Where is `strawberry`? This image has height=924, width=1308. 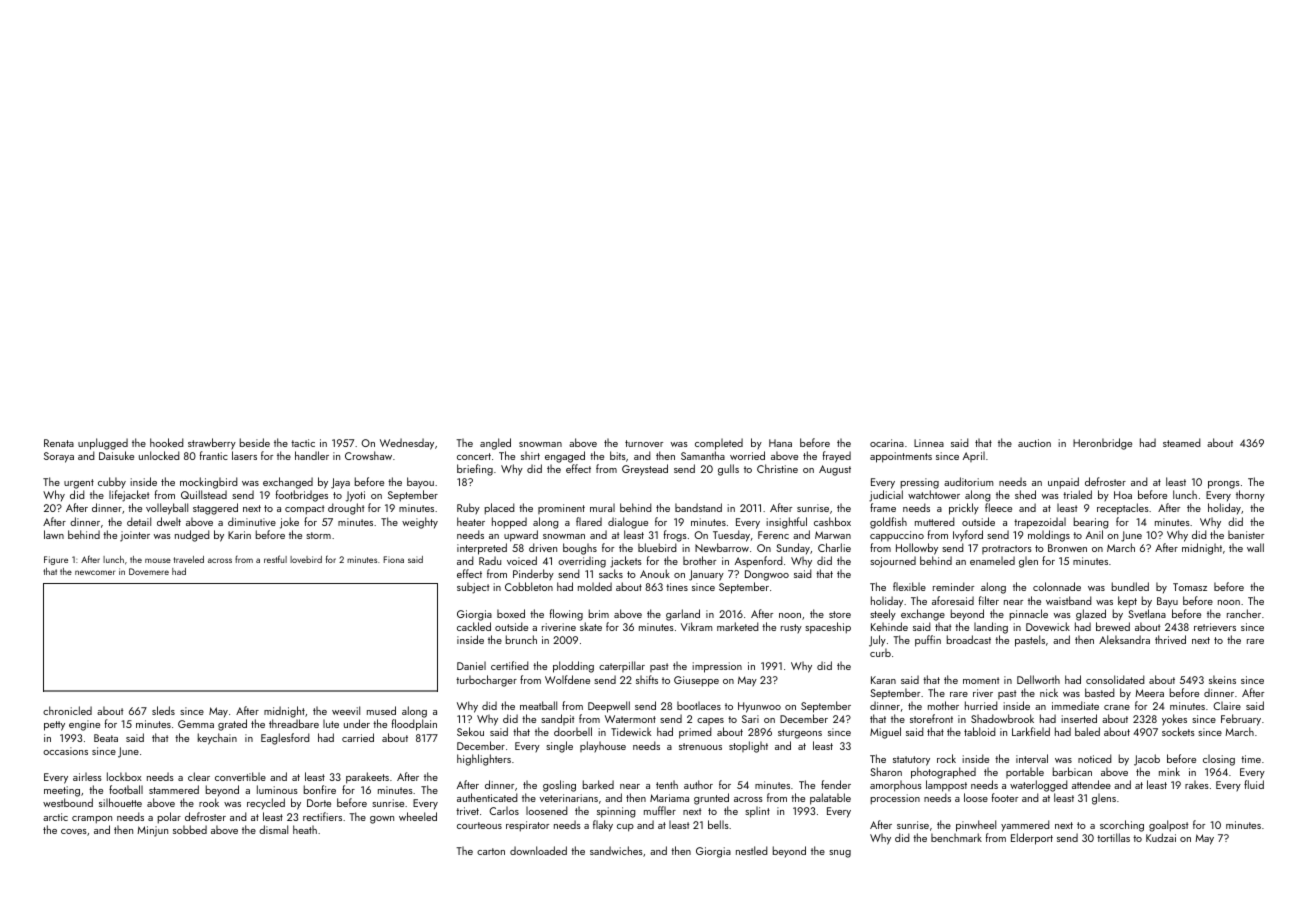
strawberry is located at coordinates (212, 444).
